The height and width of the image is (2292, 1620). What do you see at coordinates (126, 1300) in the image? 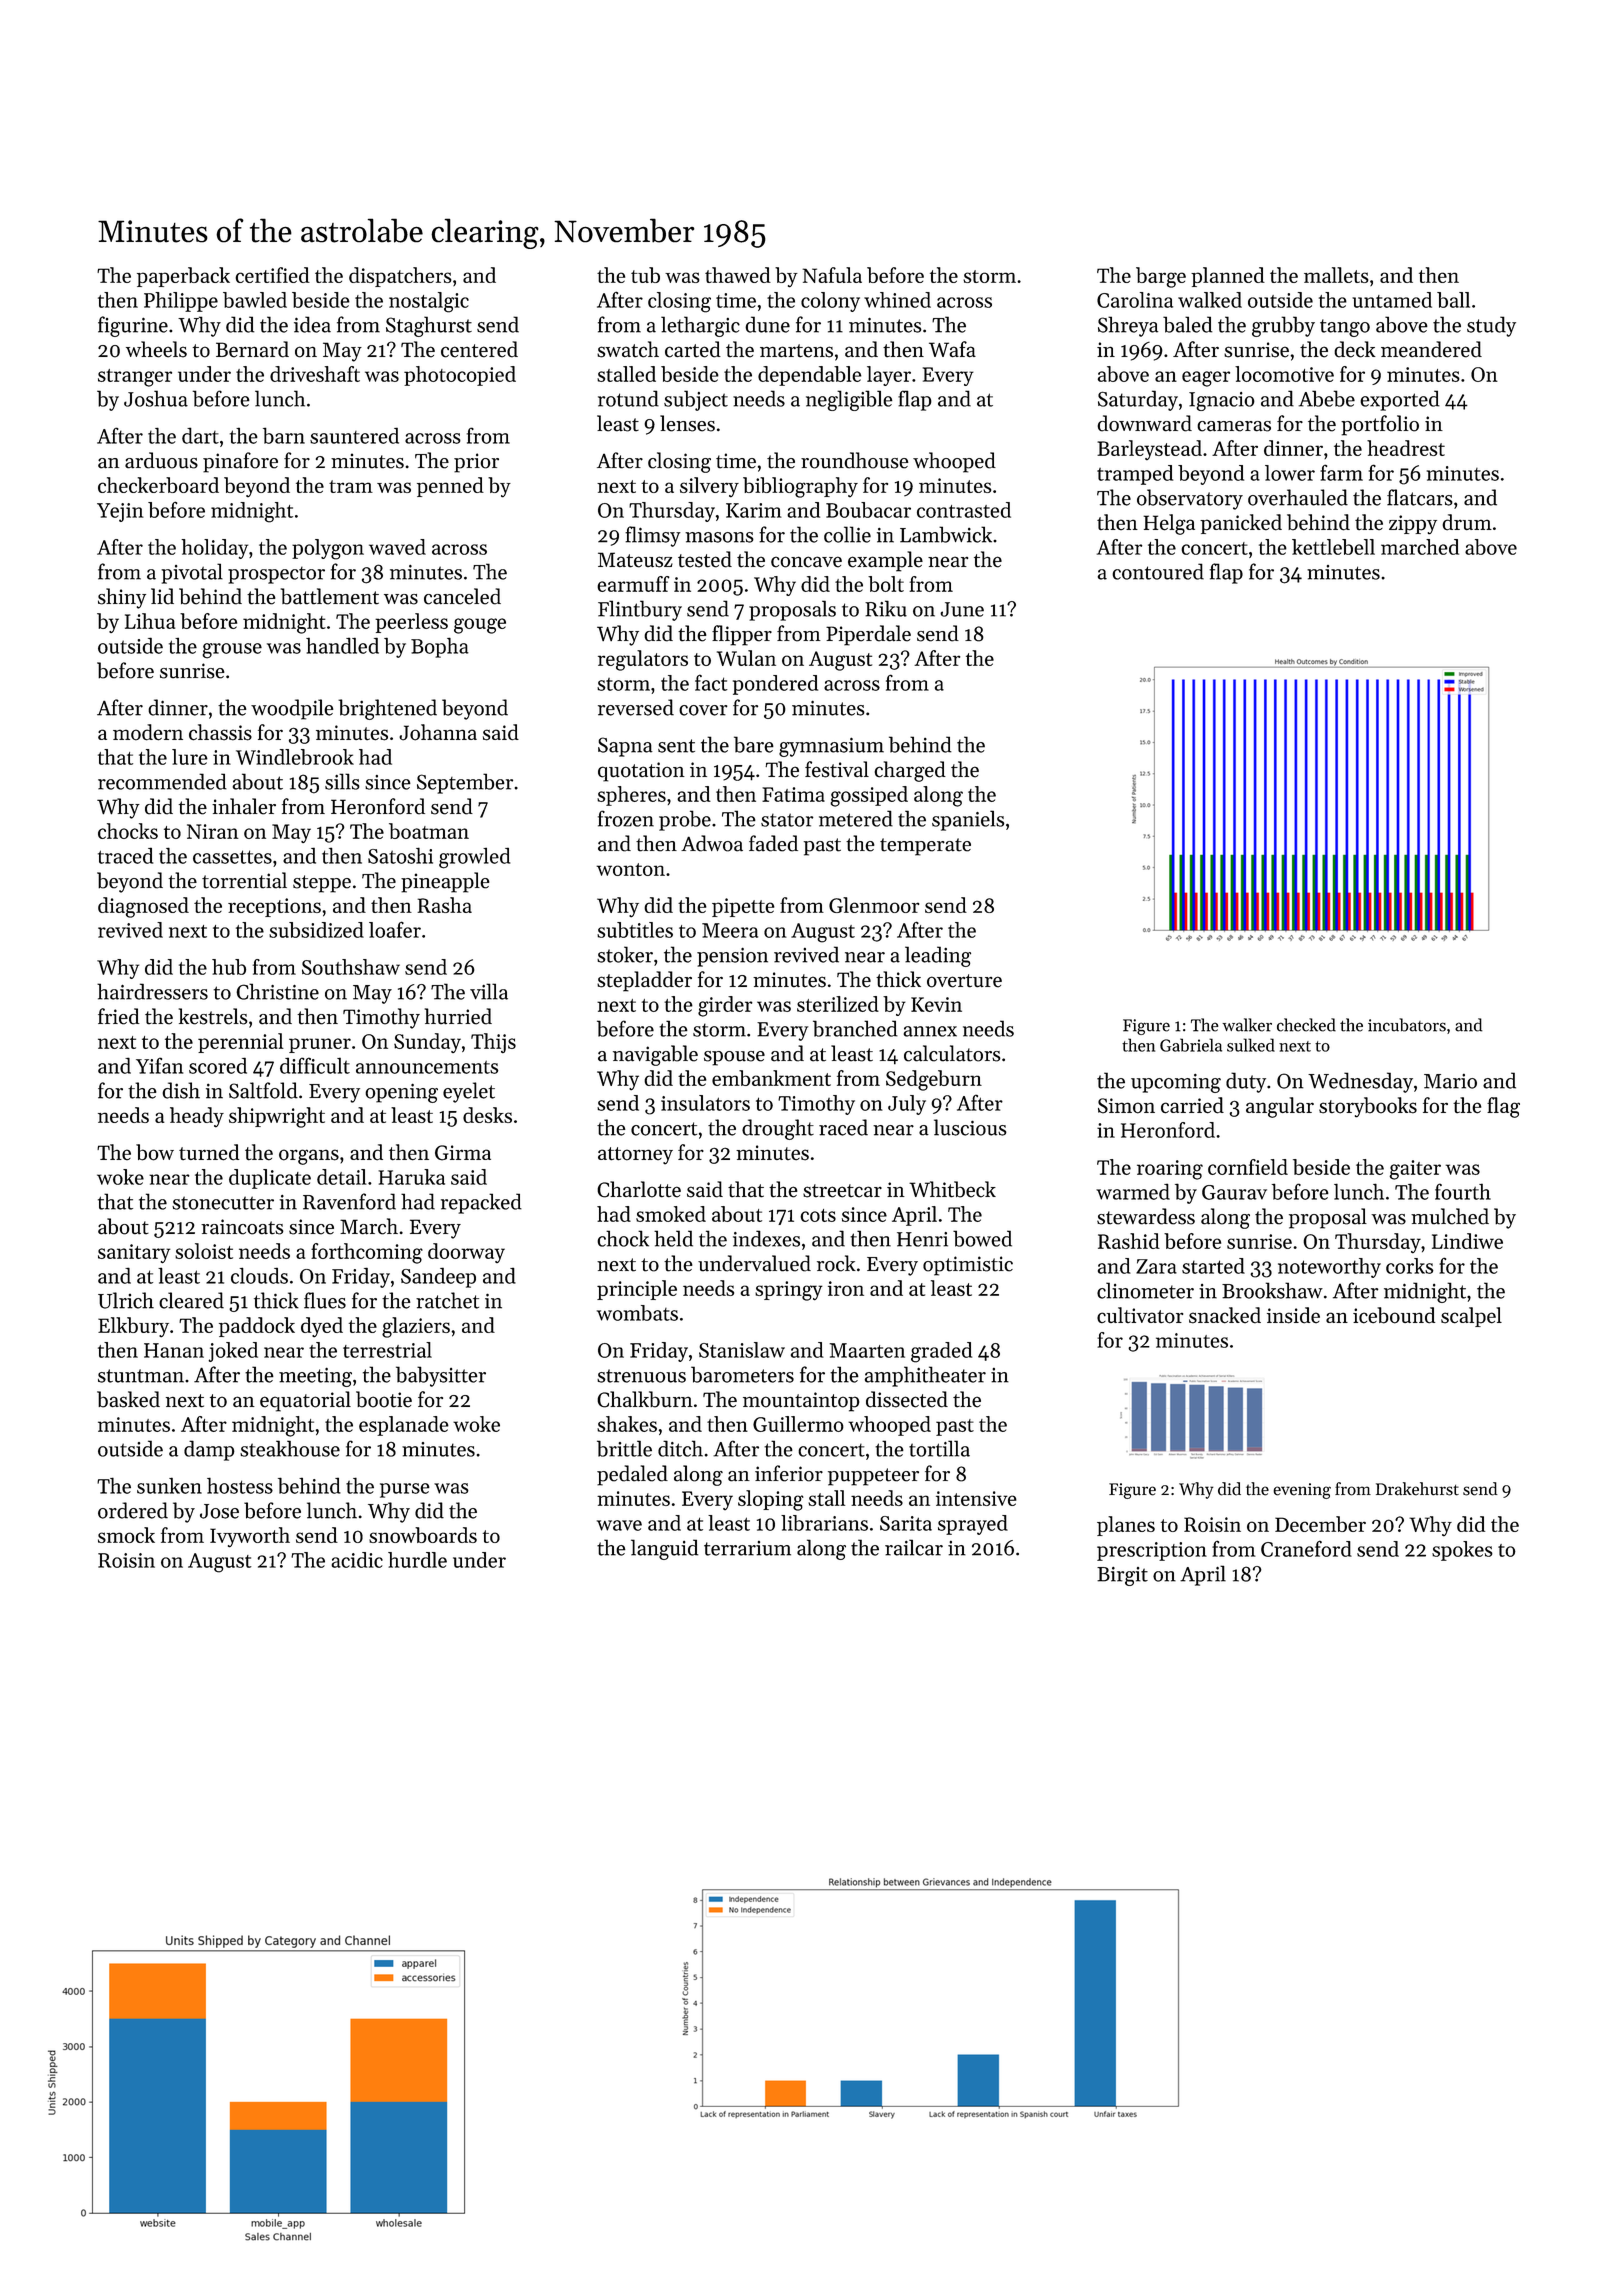
I see `Ulrich` at bounding box center [126, 1300].
